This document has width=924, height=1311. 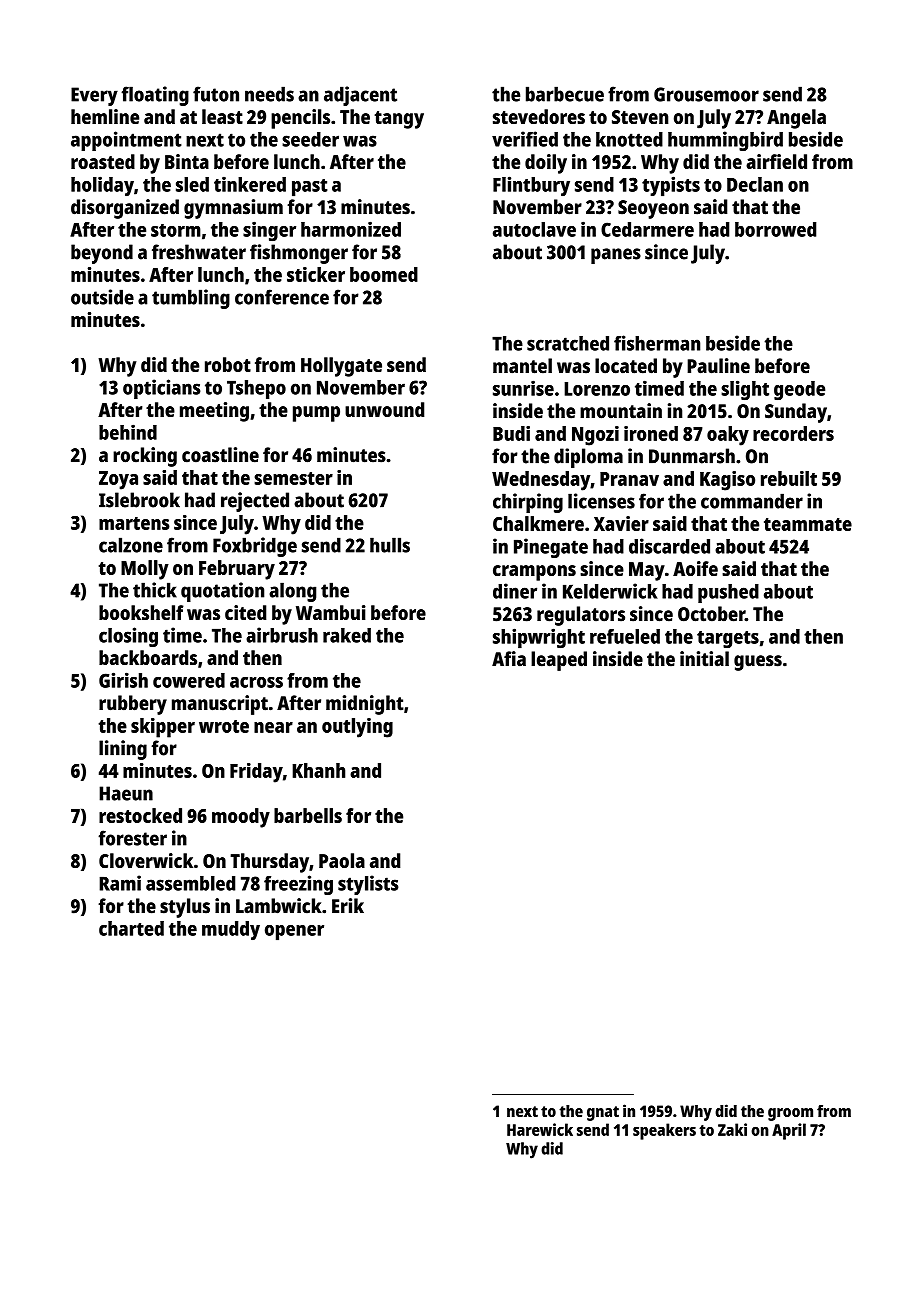 I want to click on muddy, so click(x=231, y=930).
